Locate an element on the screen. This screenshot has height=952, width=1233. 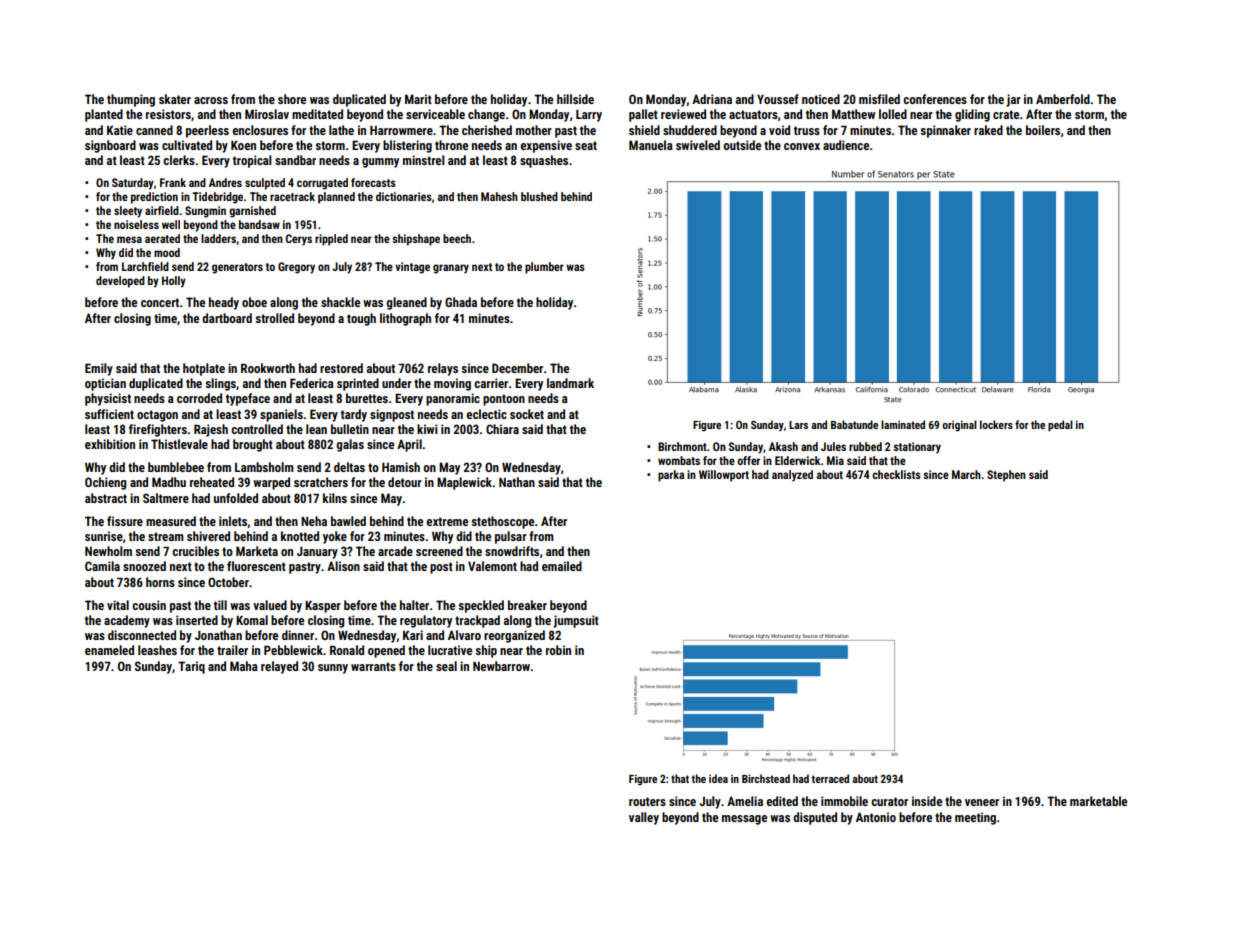
bawled is located at coordinates (348, 521).
